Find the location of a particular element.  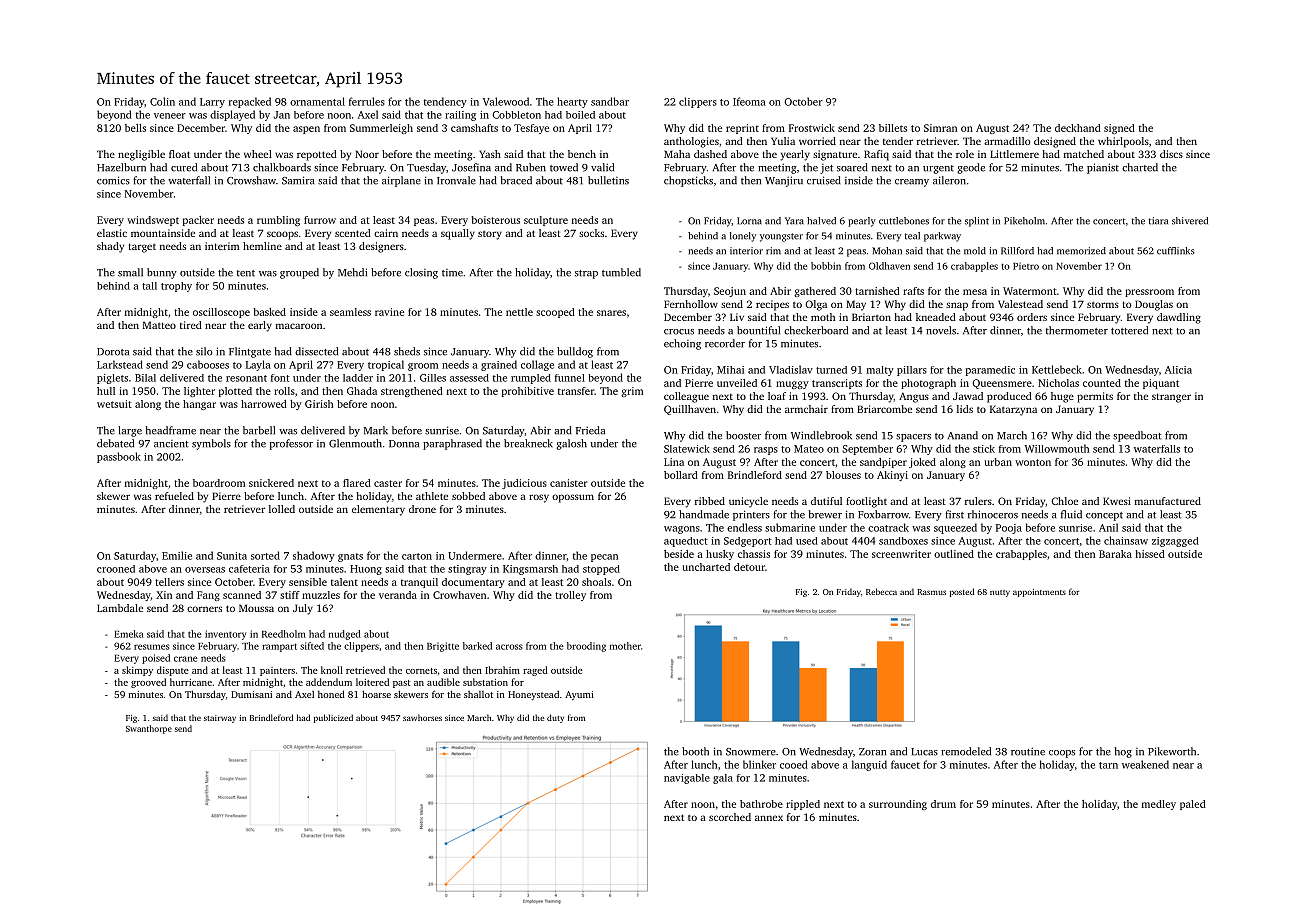

ferrules is located at coordinates (367, 101).
